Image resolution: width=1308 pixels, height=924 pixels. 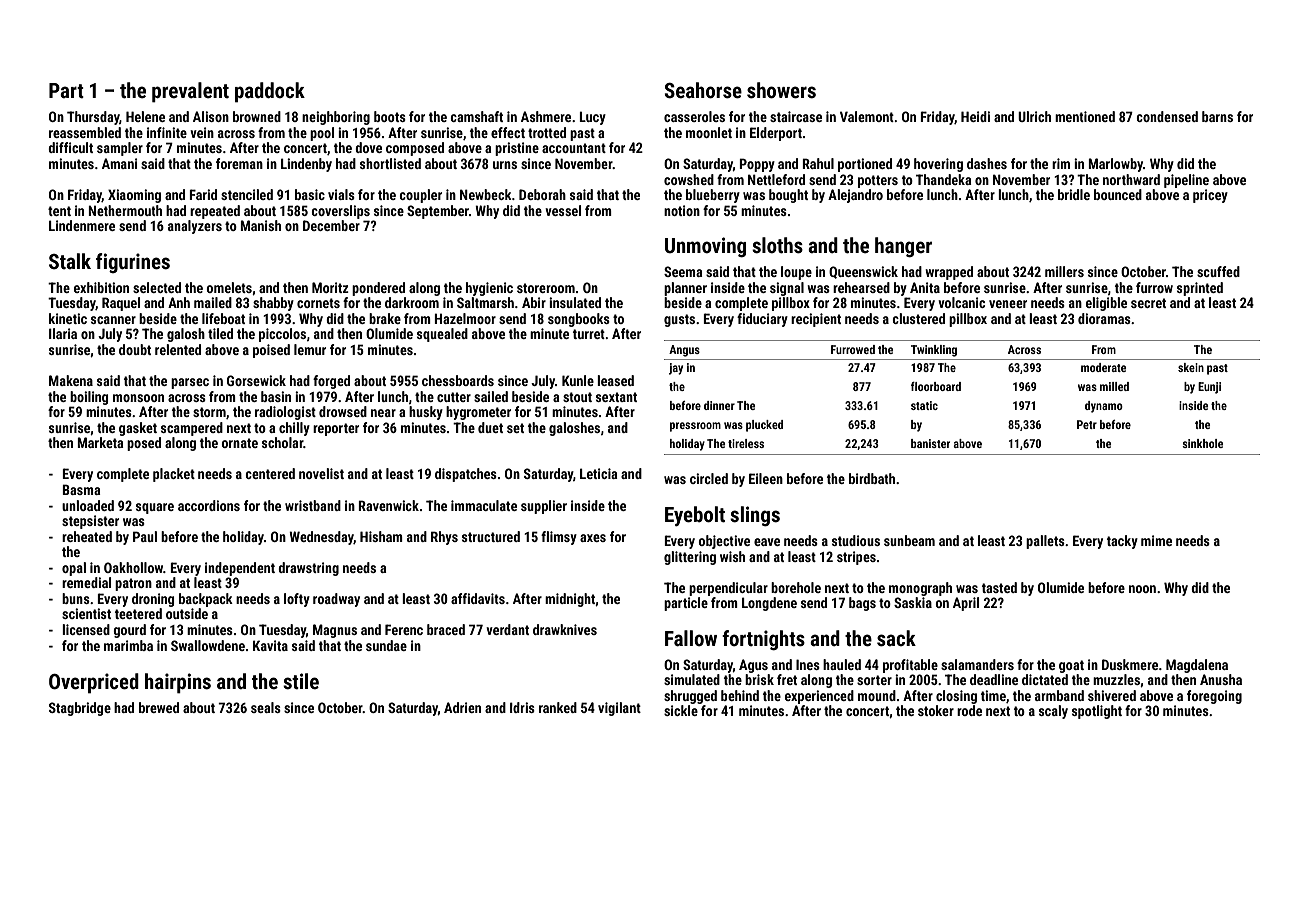 What do you see at coordinates (93, 118) in the page?
I see `Thursday` at bounding box center [93, 118].
